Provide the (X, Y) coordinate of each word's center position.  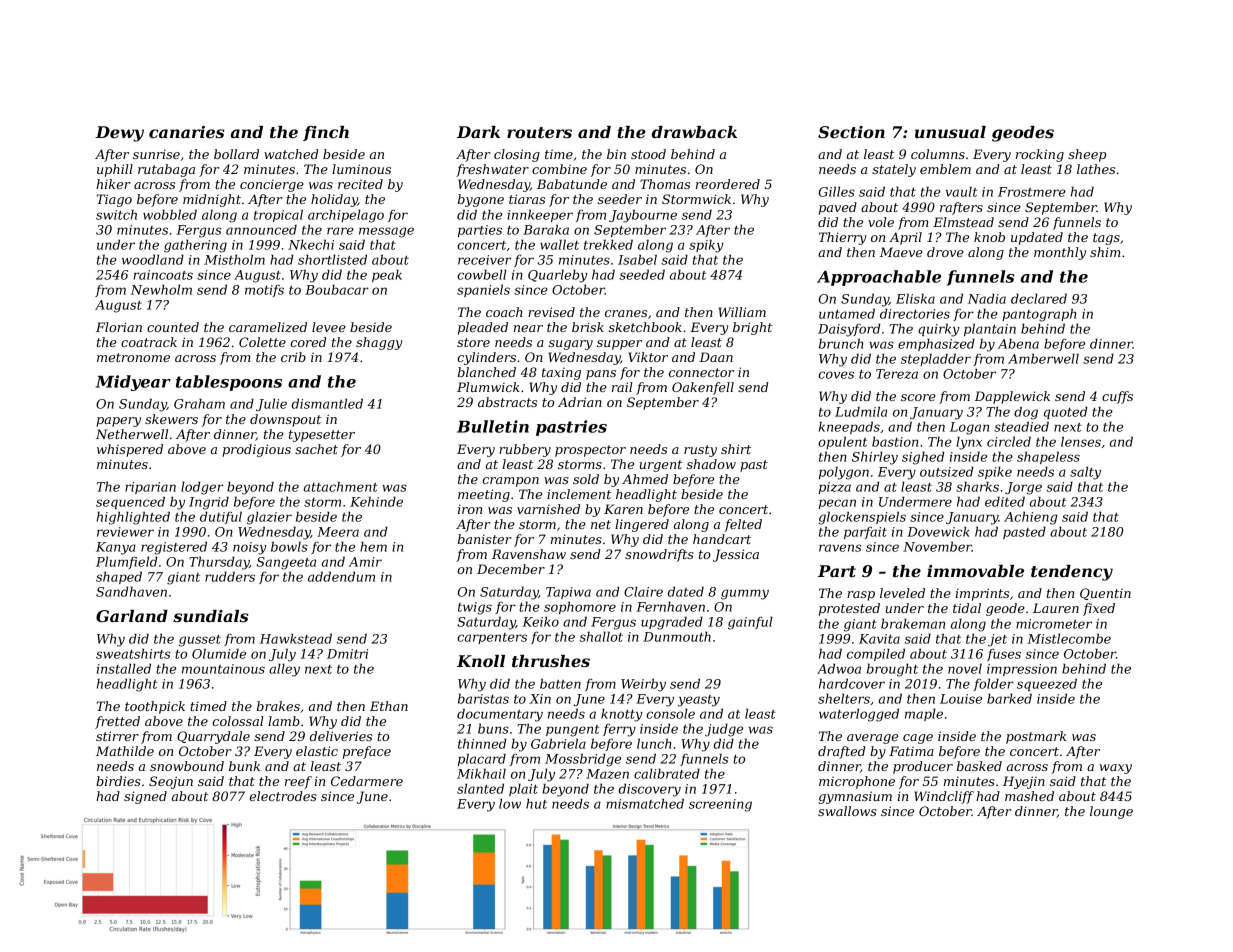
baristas (483, 698)
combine (559, 169)
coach (504, 312)
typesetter (322, 436)
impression (1022, 670)
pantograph (1039, 315)
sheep (1087, 155)
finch (326, 133)
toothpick (155, 707)
